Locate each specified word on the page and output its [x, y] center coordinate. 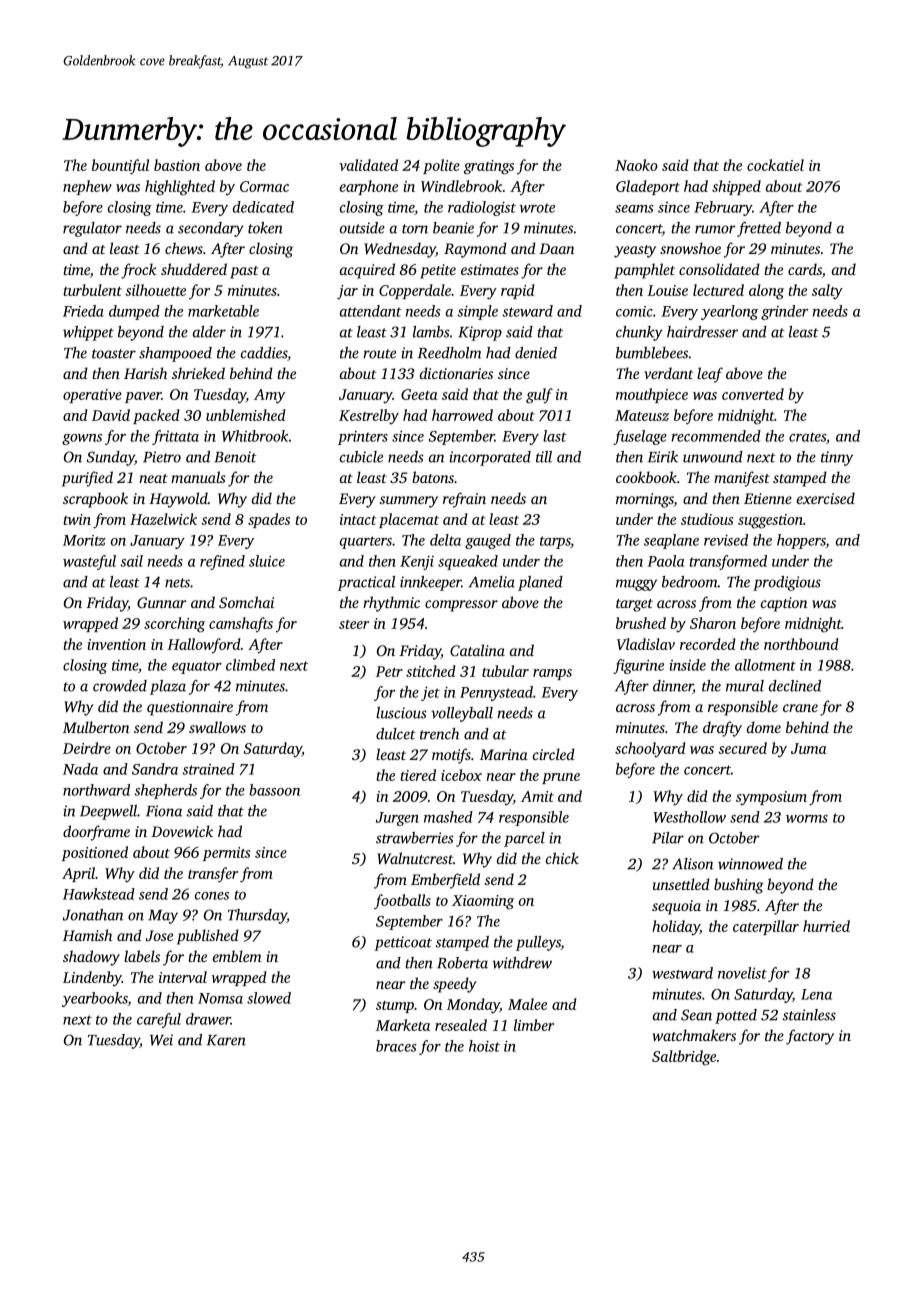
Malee [527, 1004]
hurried [826, 926]
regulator [92, 229]
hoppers [801, 541]
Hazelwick [163, 519]
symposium [771, 798]
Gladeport [648, 187]
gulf [539, 396]
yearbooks [95, 999]
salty [827, 292]
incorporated [490, 458]
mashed [448, 817]
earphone [369, 187]
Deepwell [108, 812]
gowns [82, 439]
